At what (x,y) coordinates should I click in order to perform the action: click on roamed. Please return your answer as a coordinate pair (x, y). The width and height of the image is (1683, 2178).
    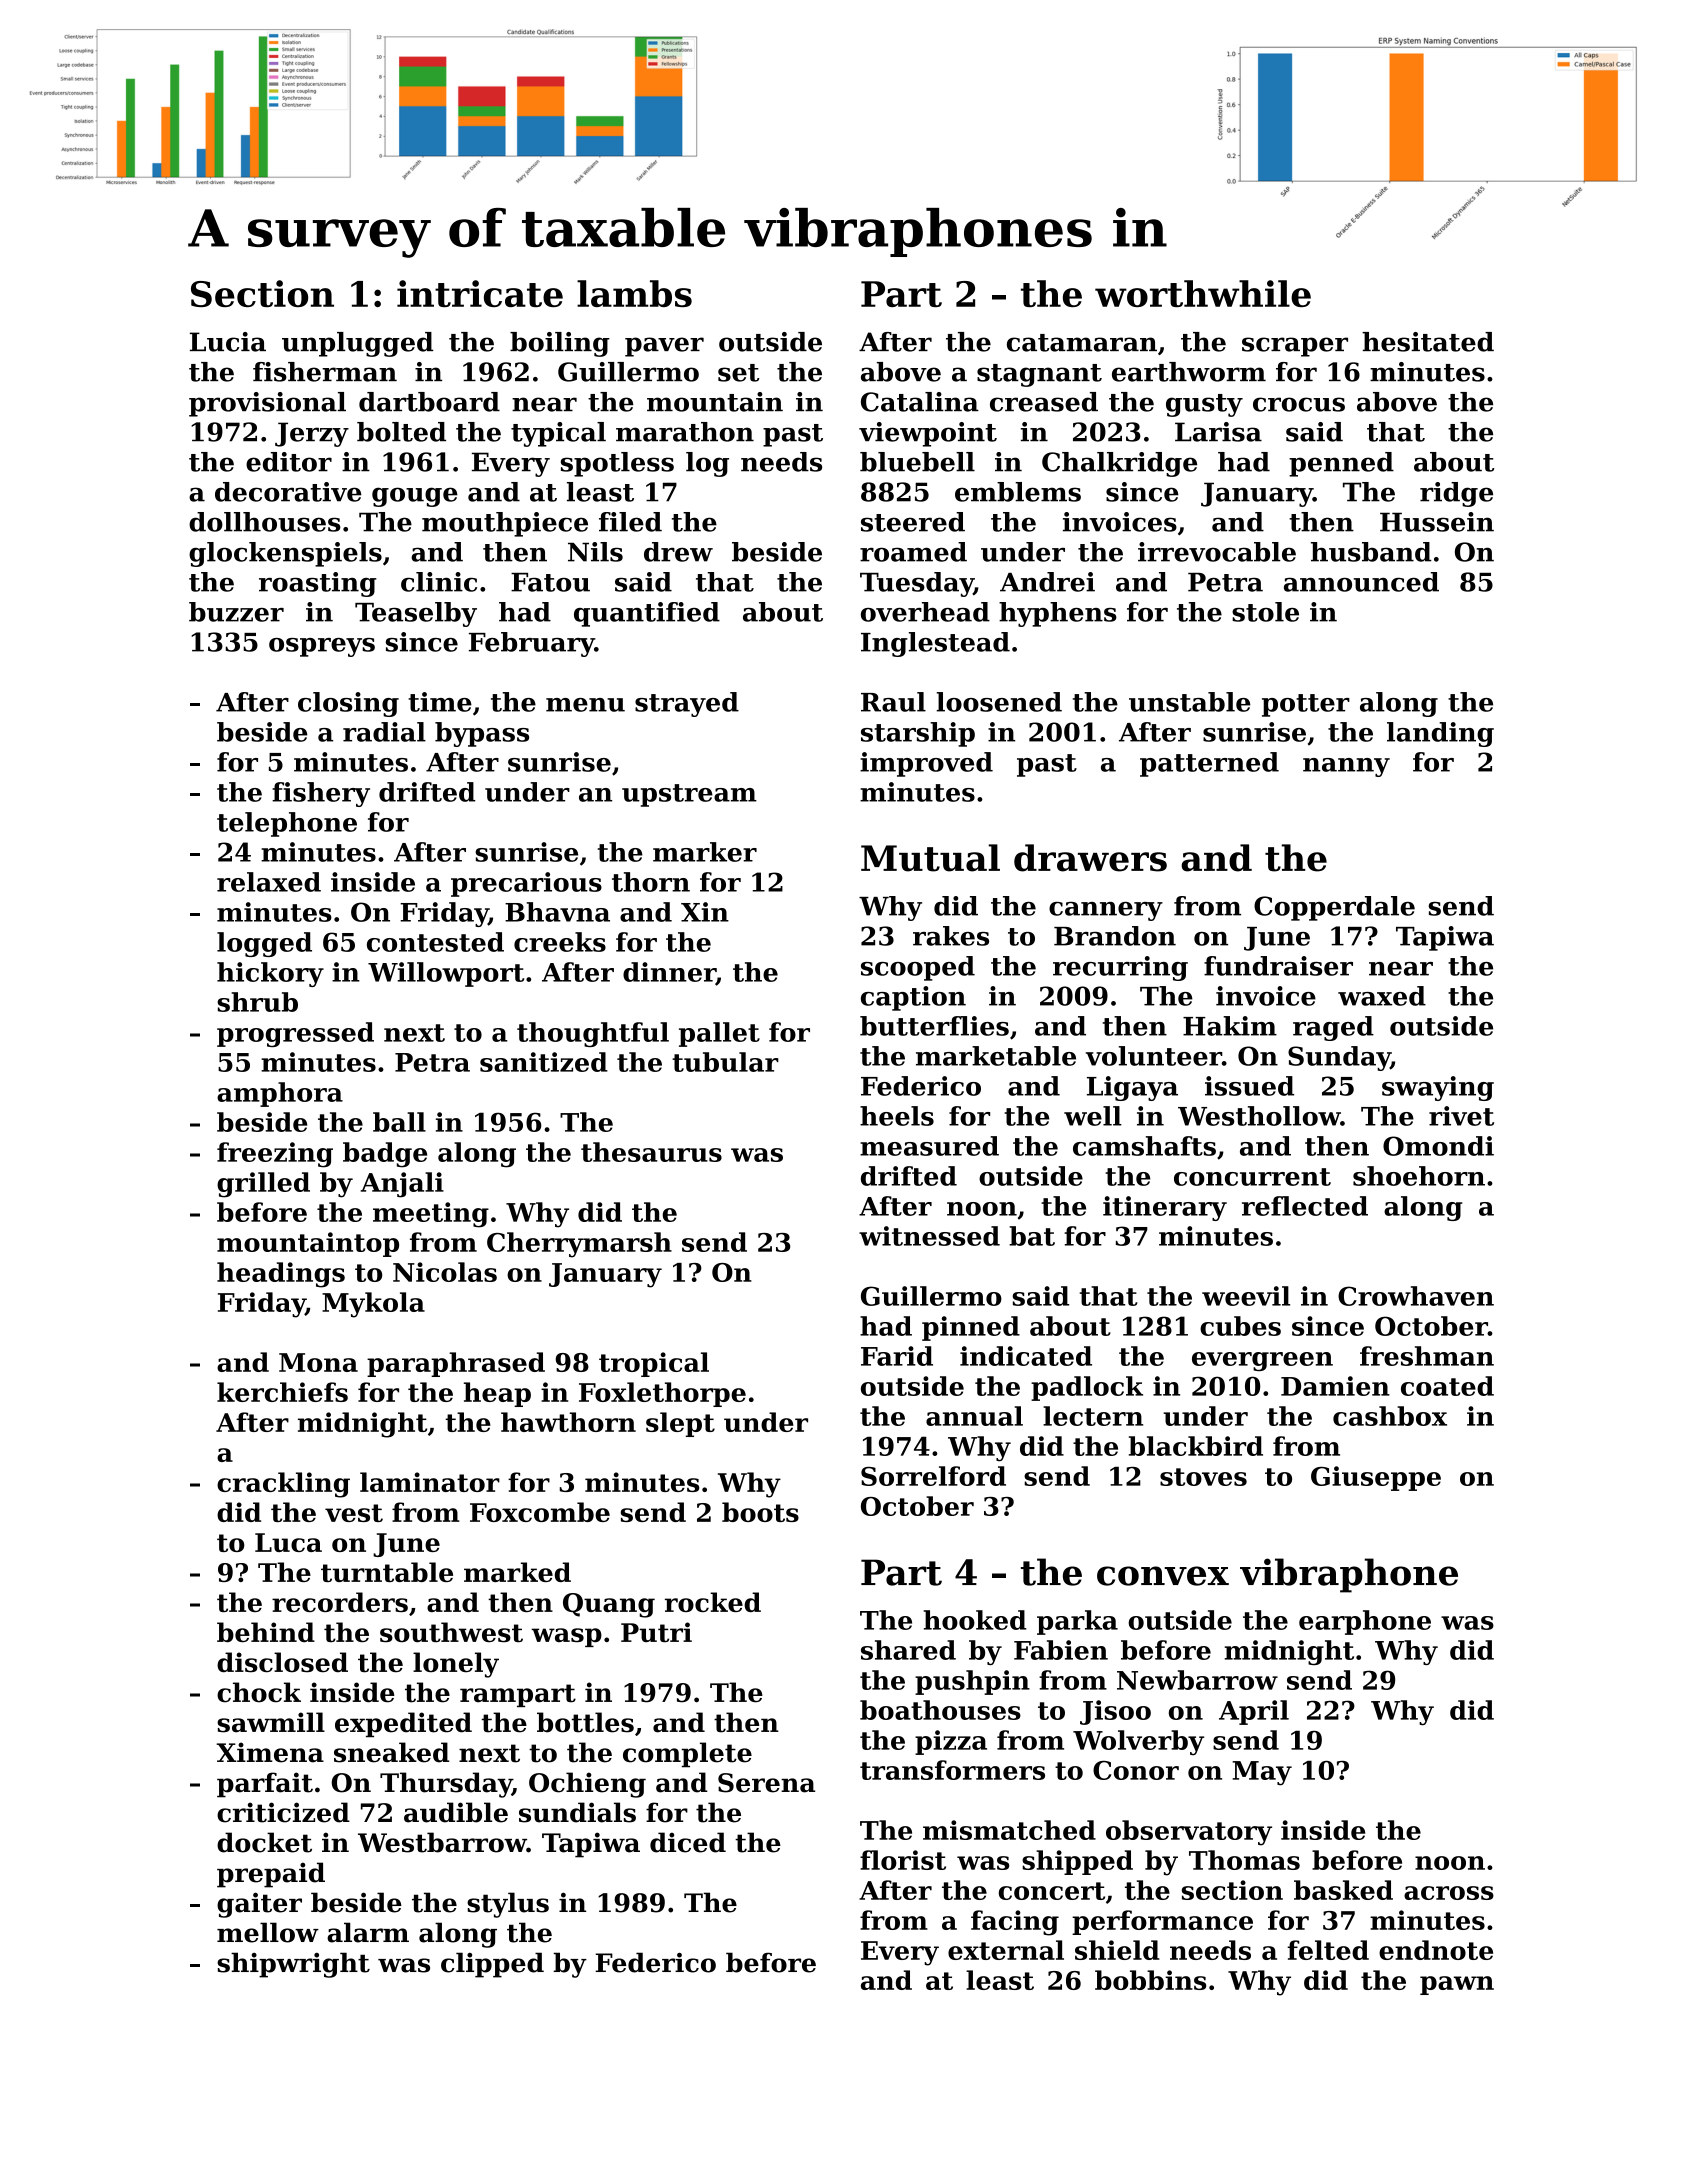
    Looking at the image, I should click on (913, 552).
